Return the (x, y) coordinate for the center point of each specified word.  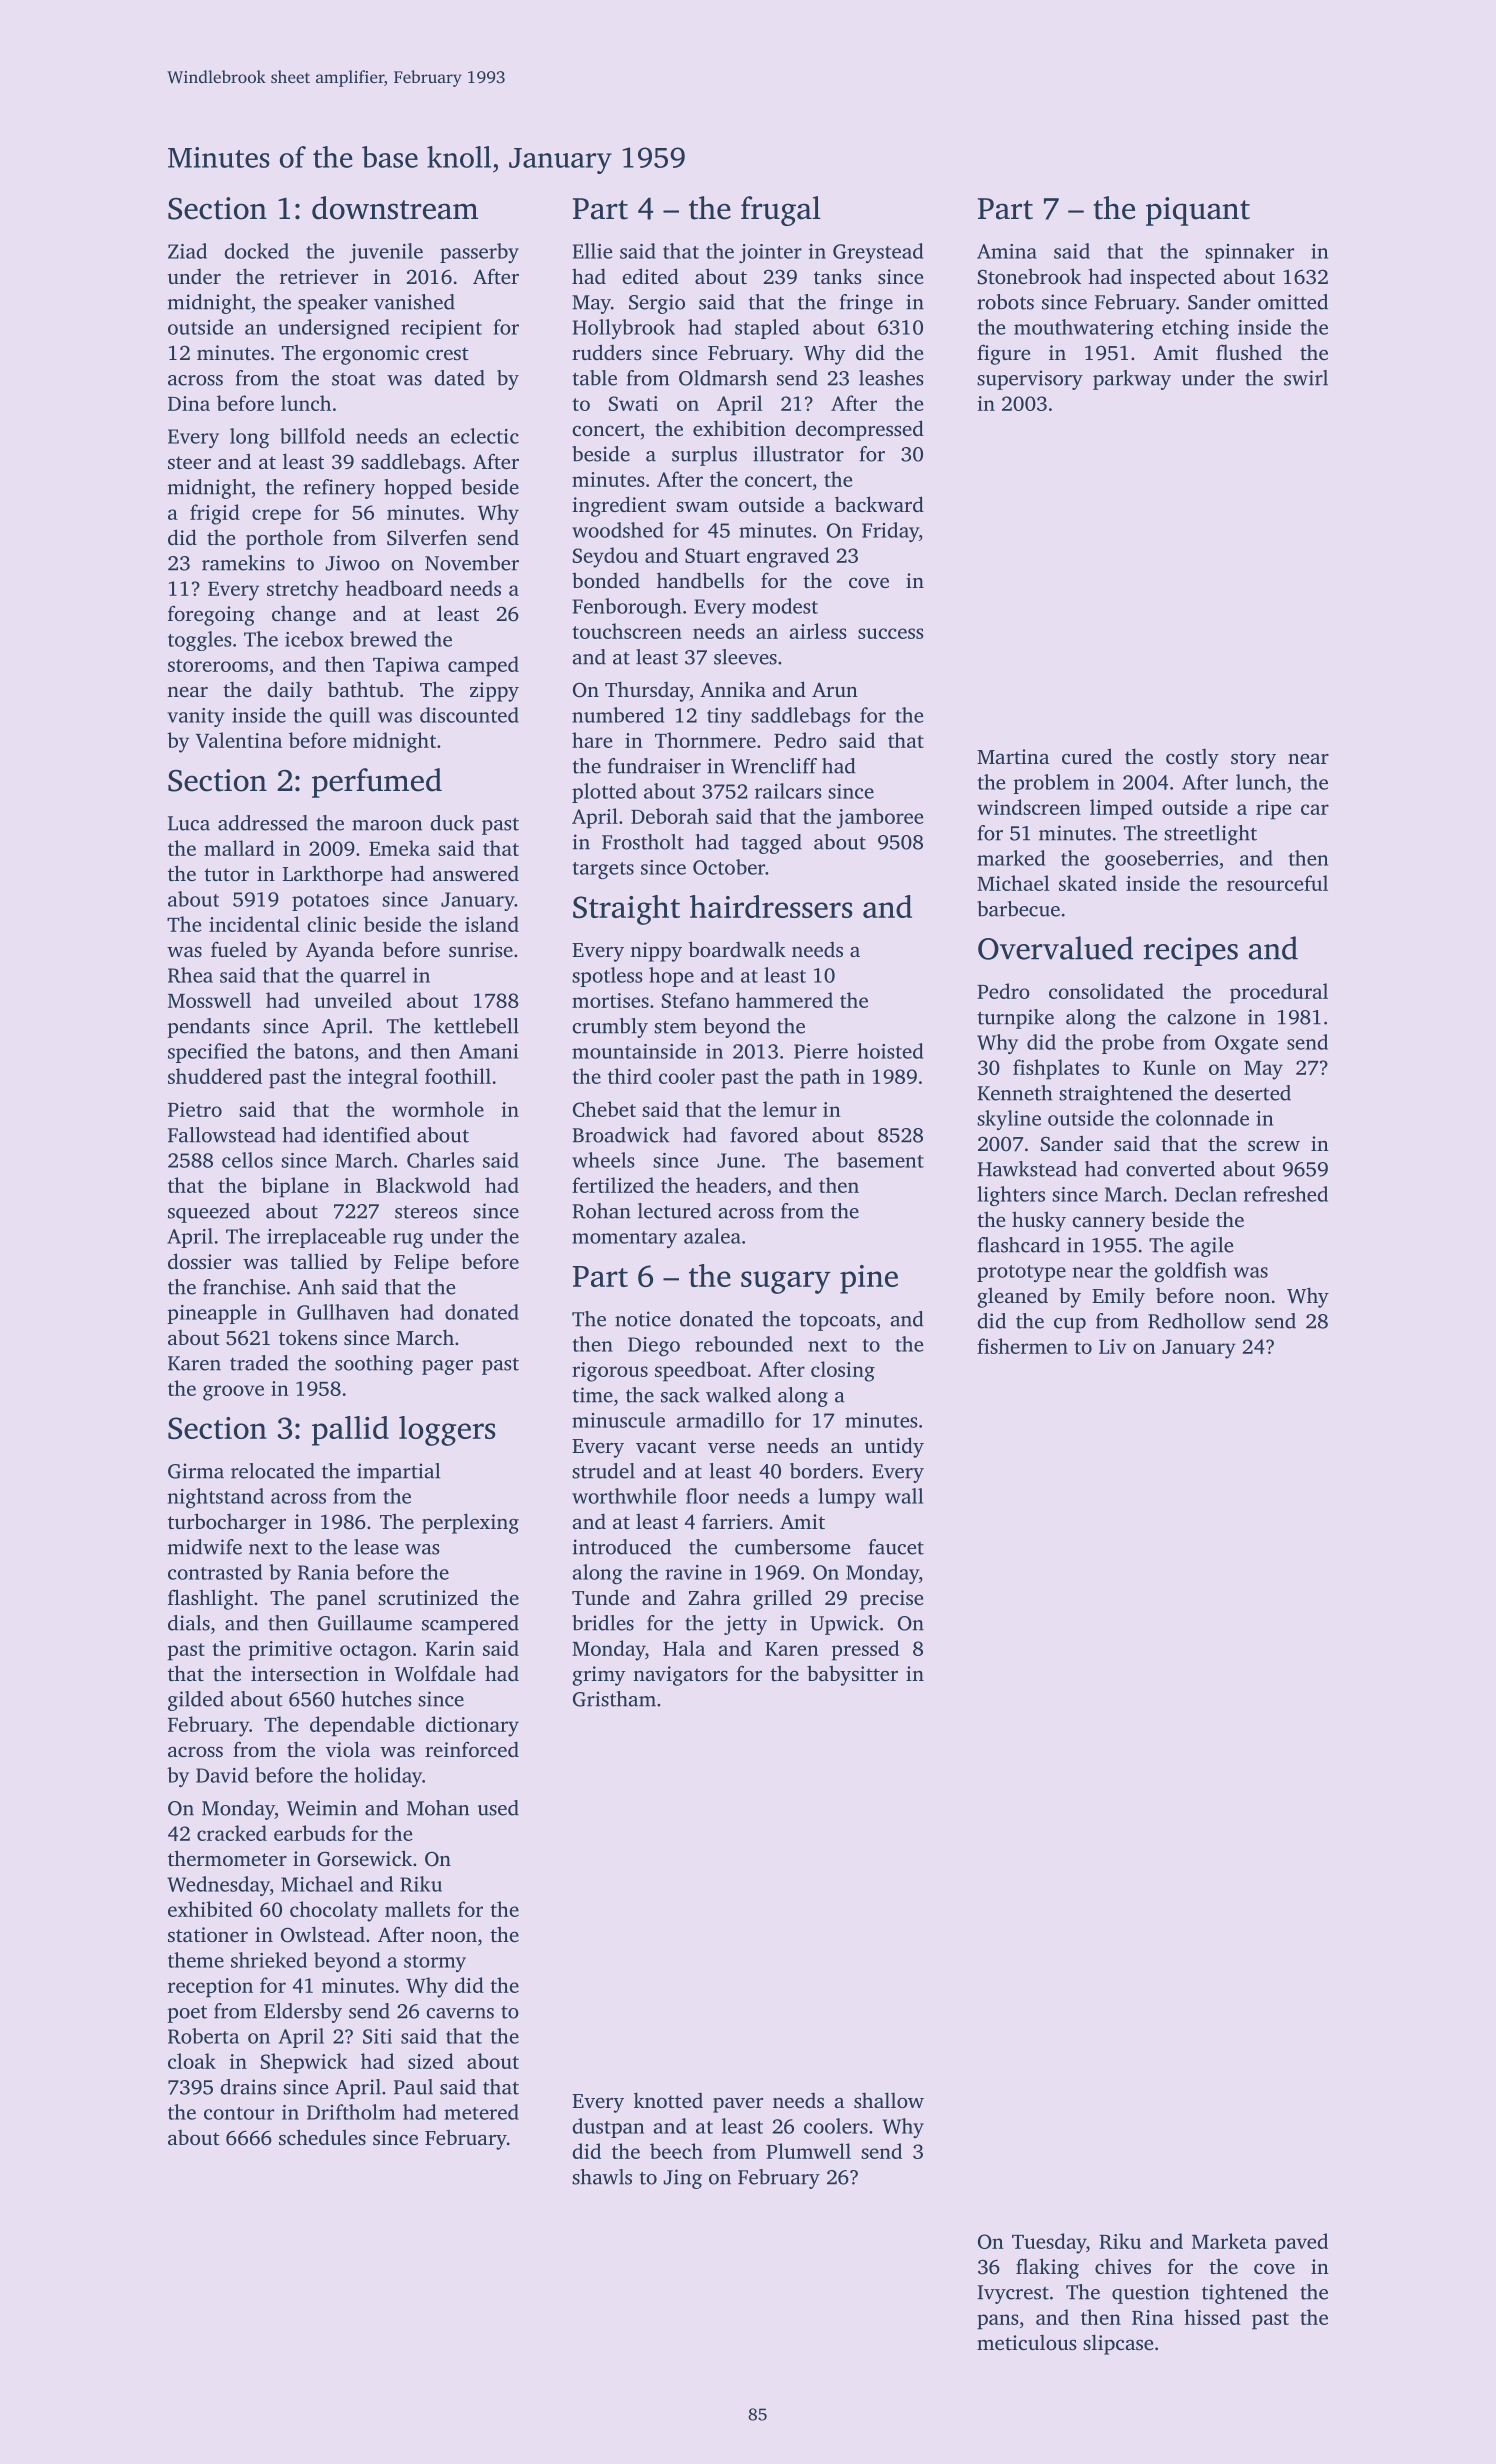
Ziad (187, 251)
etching (1195, 329)
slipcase (1118, 2344)
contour (239, 2113)
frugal (781, 211)
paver (738, 2105)
